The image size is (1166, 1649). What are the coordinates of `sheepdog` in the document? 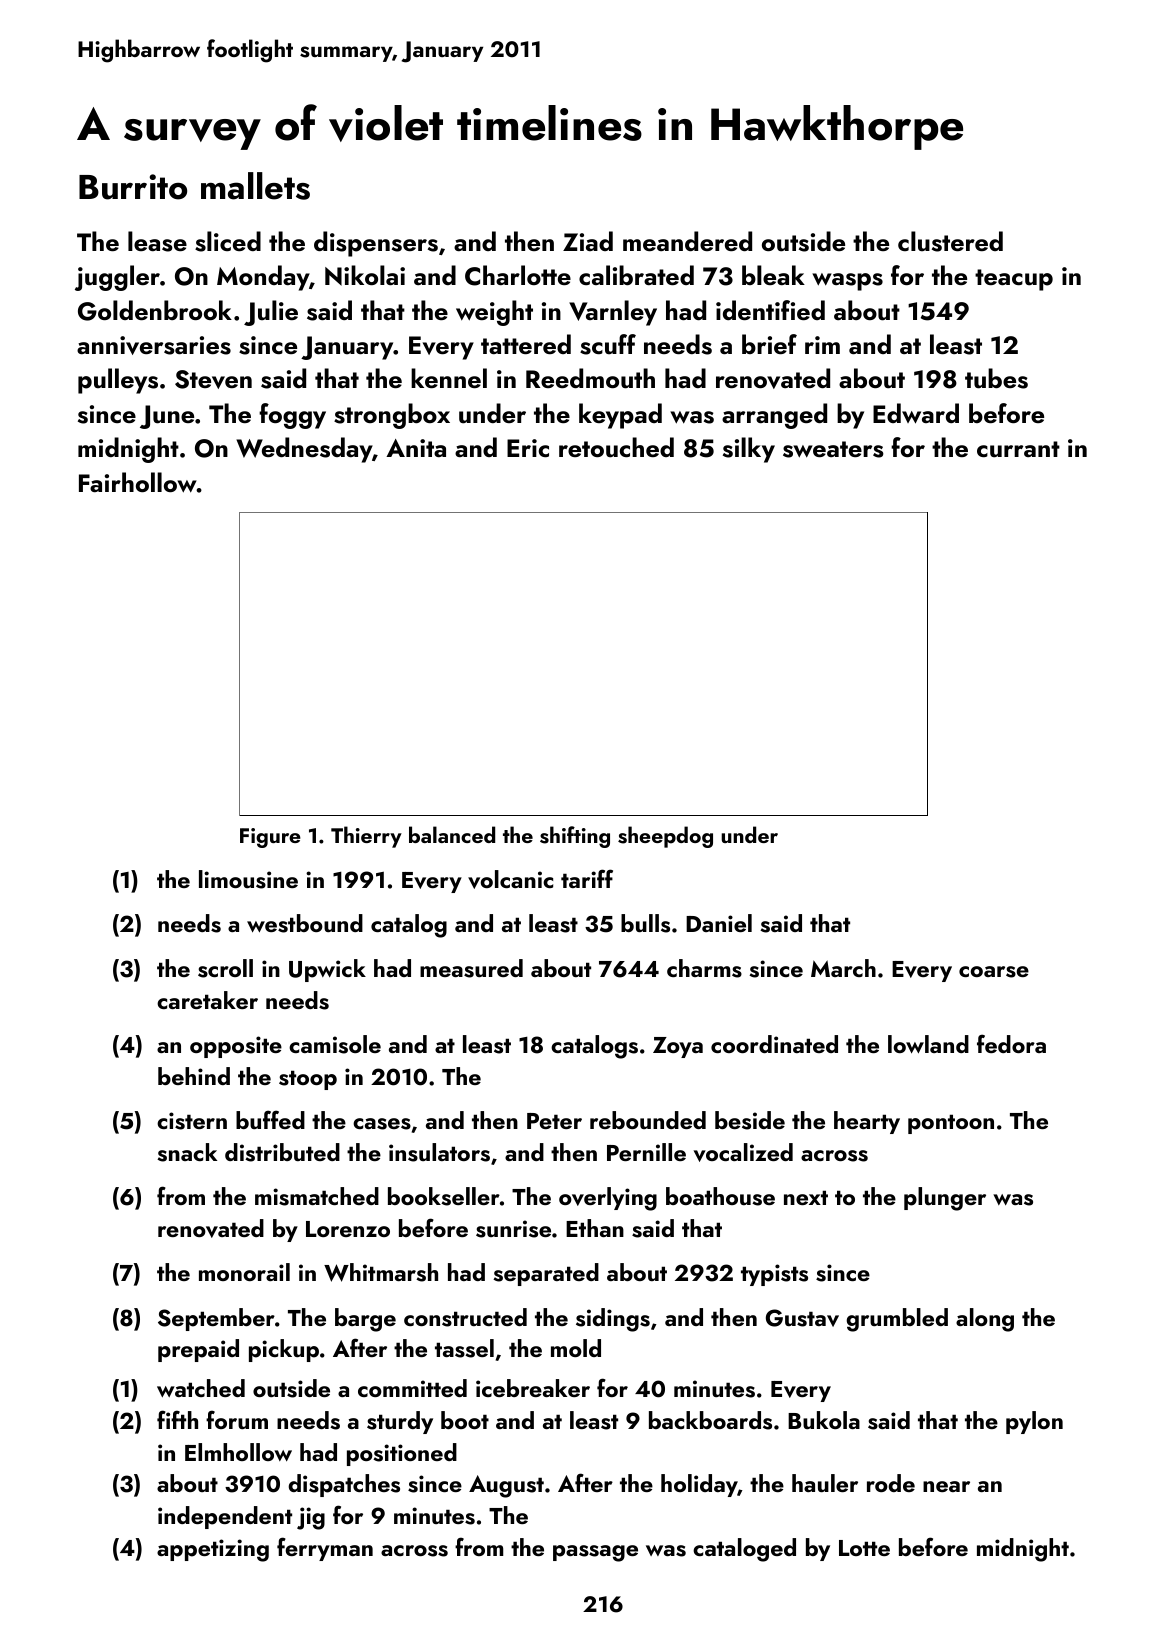 It's located at (665, 837).
